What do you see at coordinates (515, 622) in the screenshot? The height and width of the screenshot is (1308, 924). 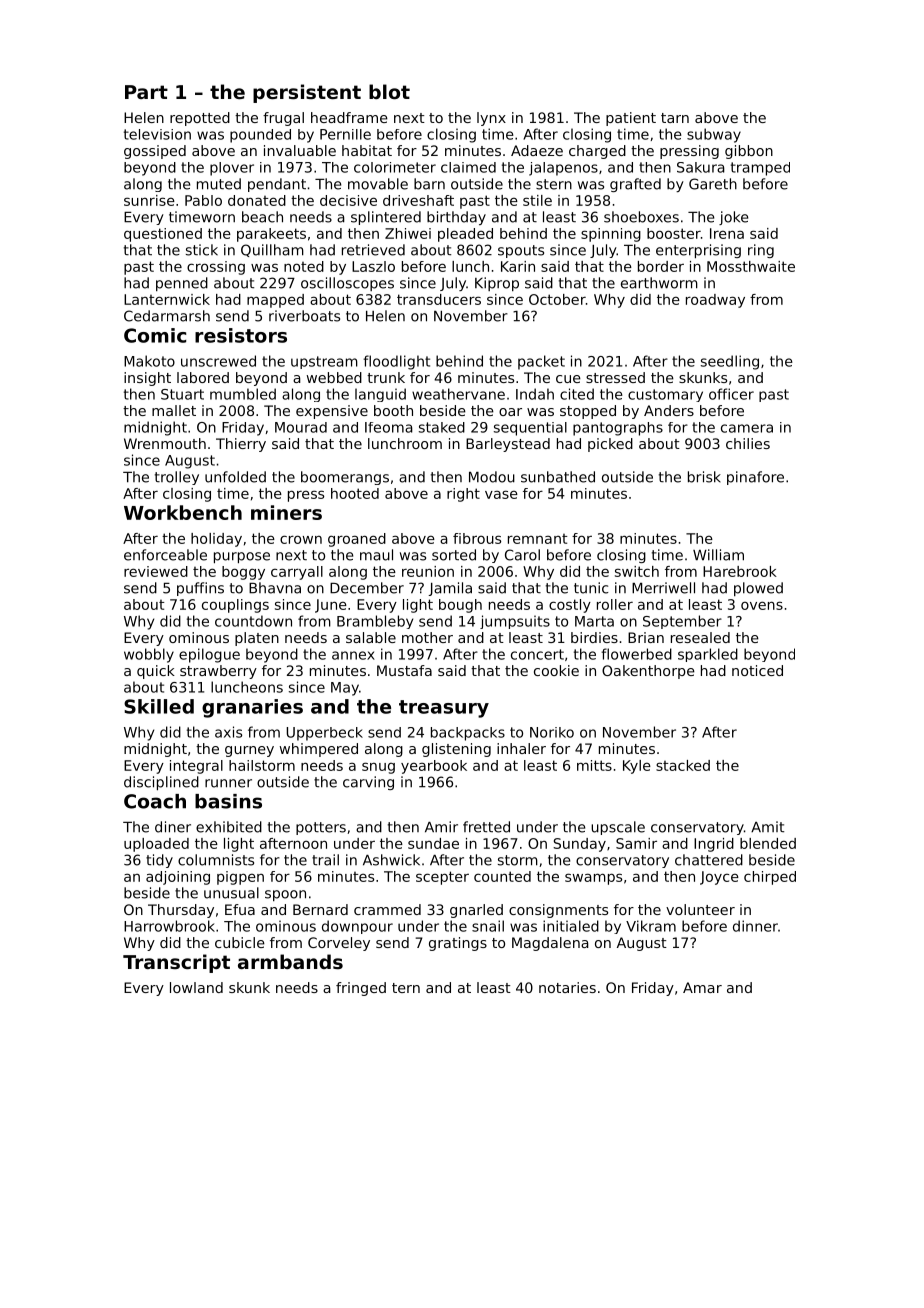 I see `jumpsuits` at bounding box center [515, 622].
